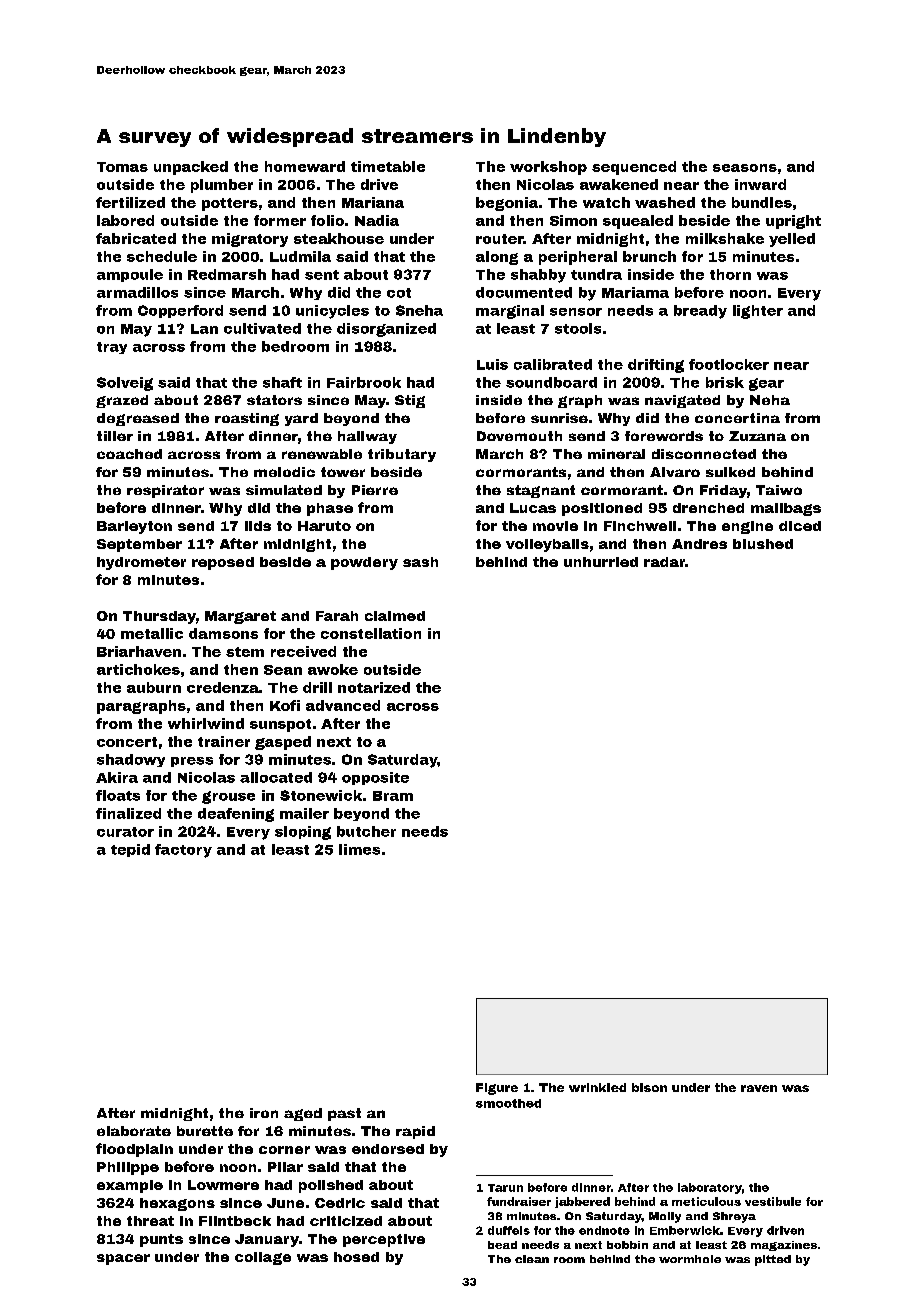 The width and height of the page is (924, 1308). What do you see at coordinates (159, 617) in the page?
I see `Thursday` at bounding box center [159, 617].
